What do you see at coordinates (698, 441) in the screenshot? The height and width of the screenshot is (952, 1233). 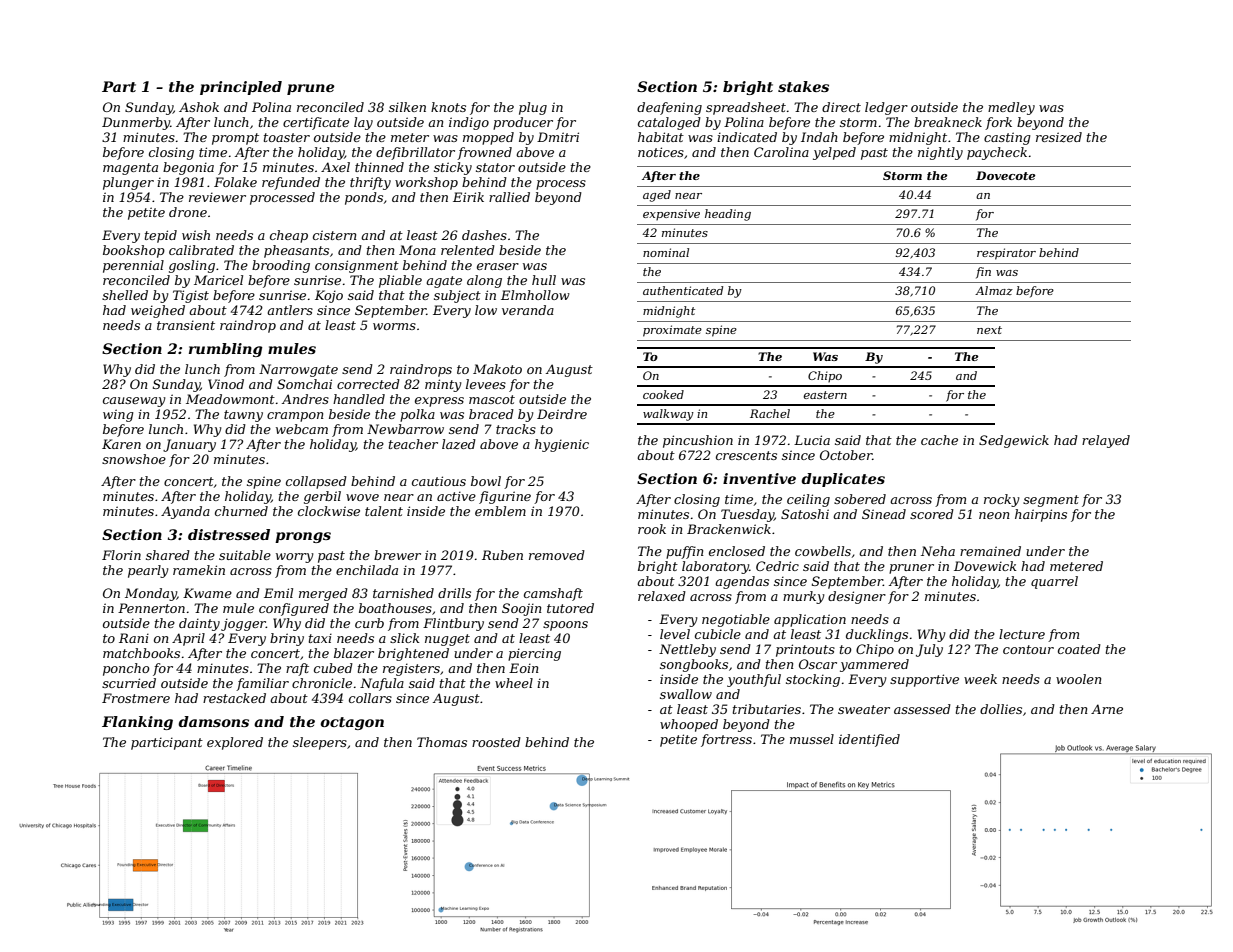 I see `pincushion` at bounding box center [698, 441].
